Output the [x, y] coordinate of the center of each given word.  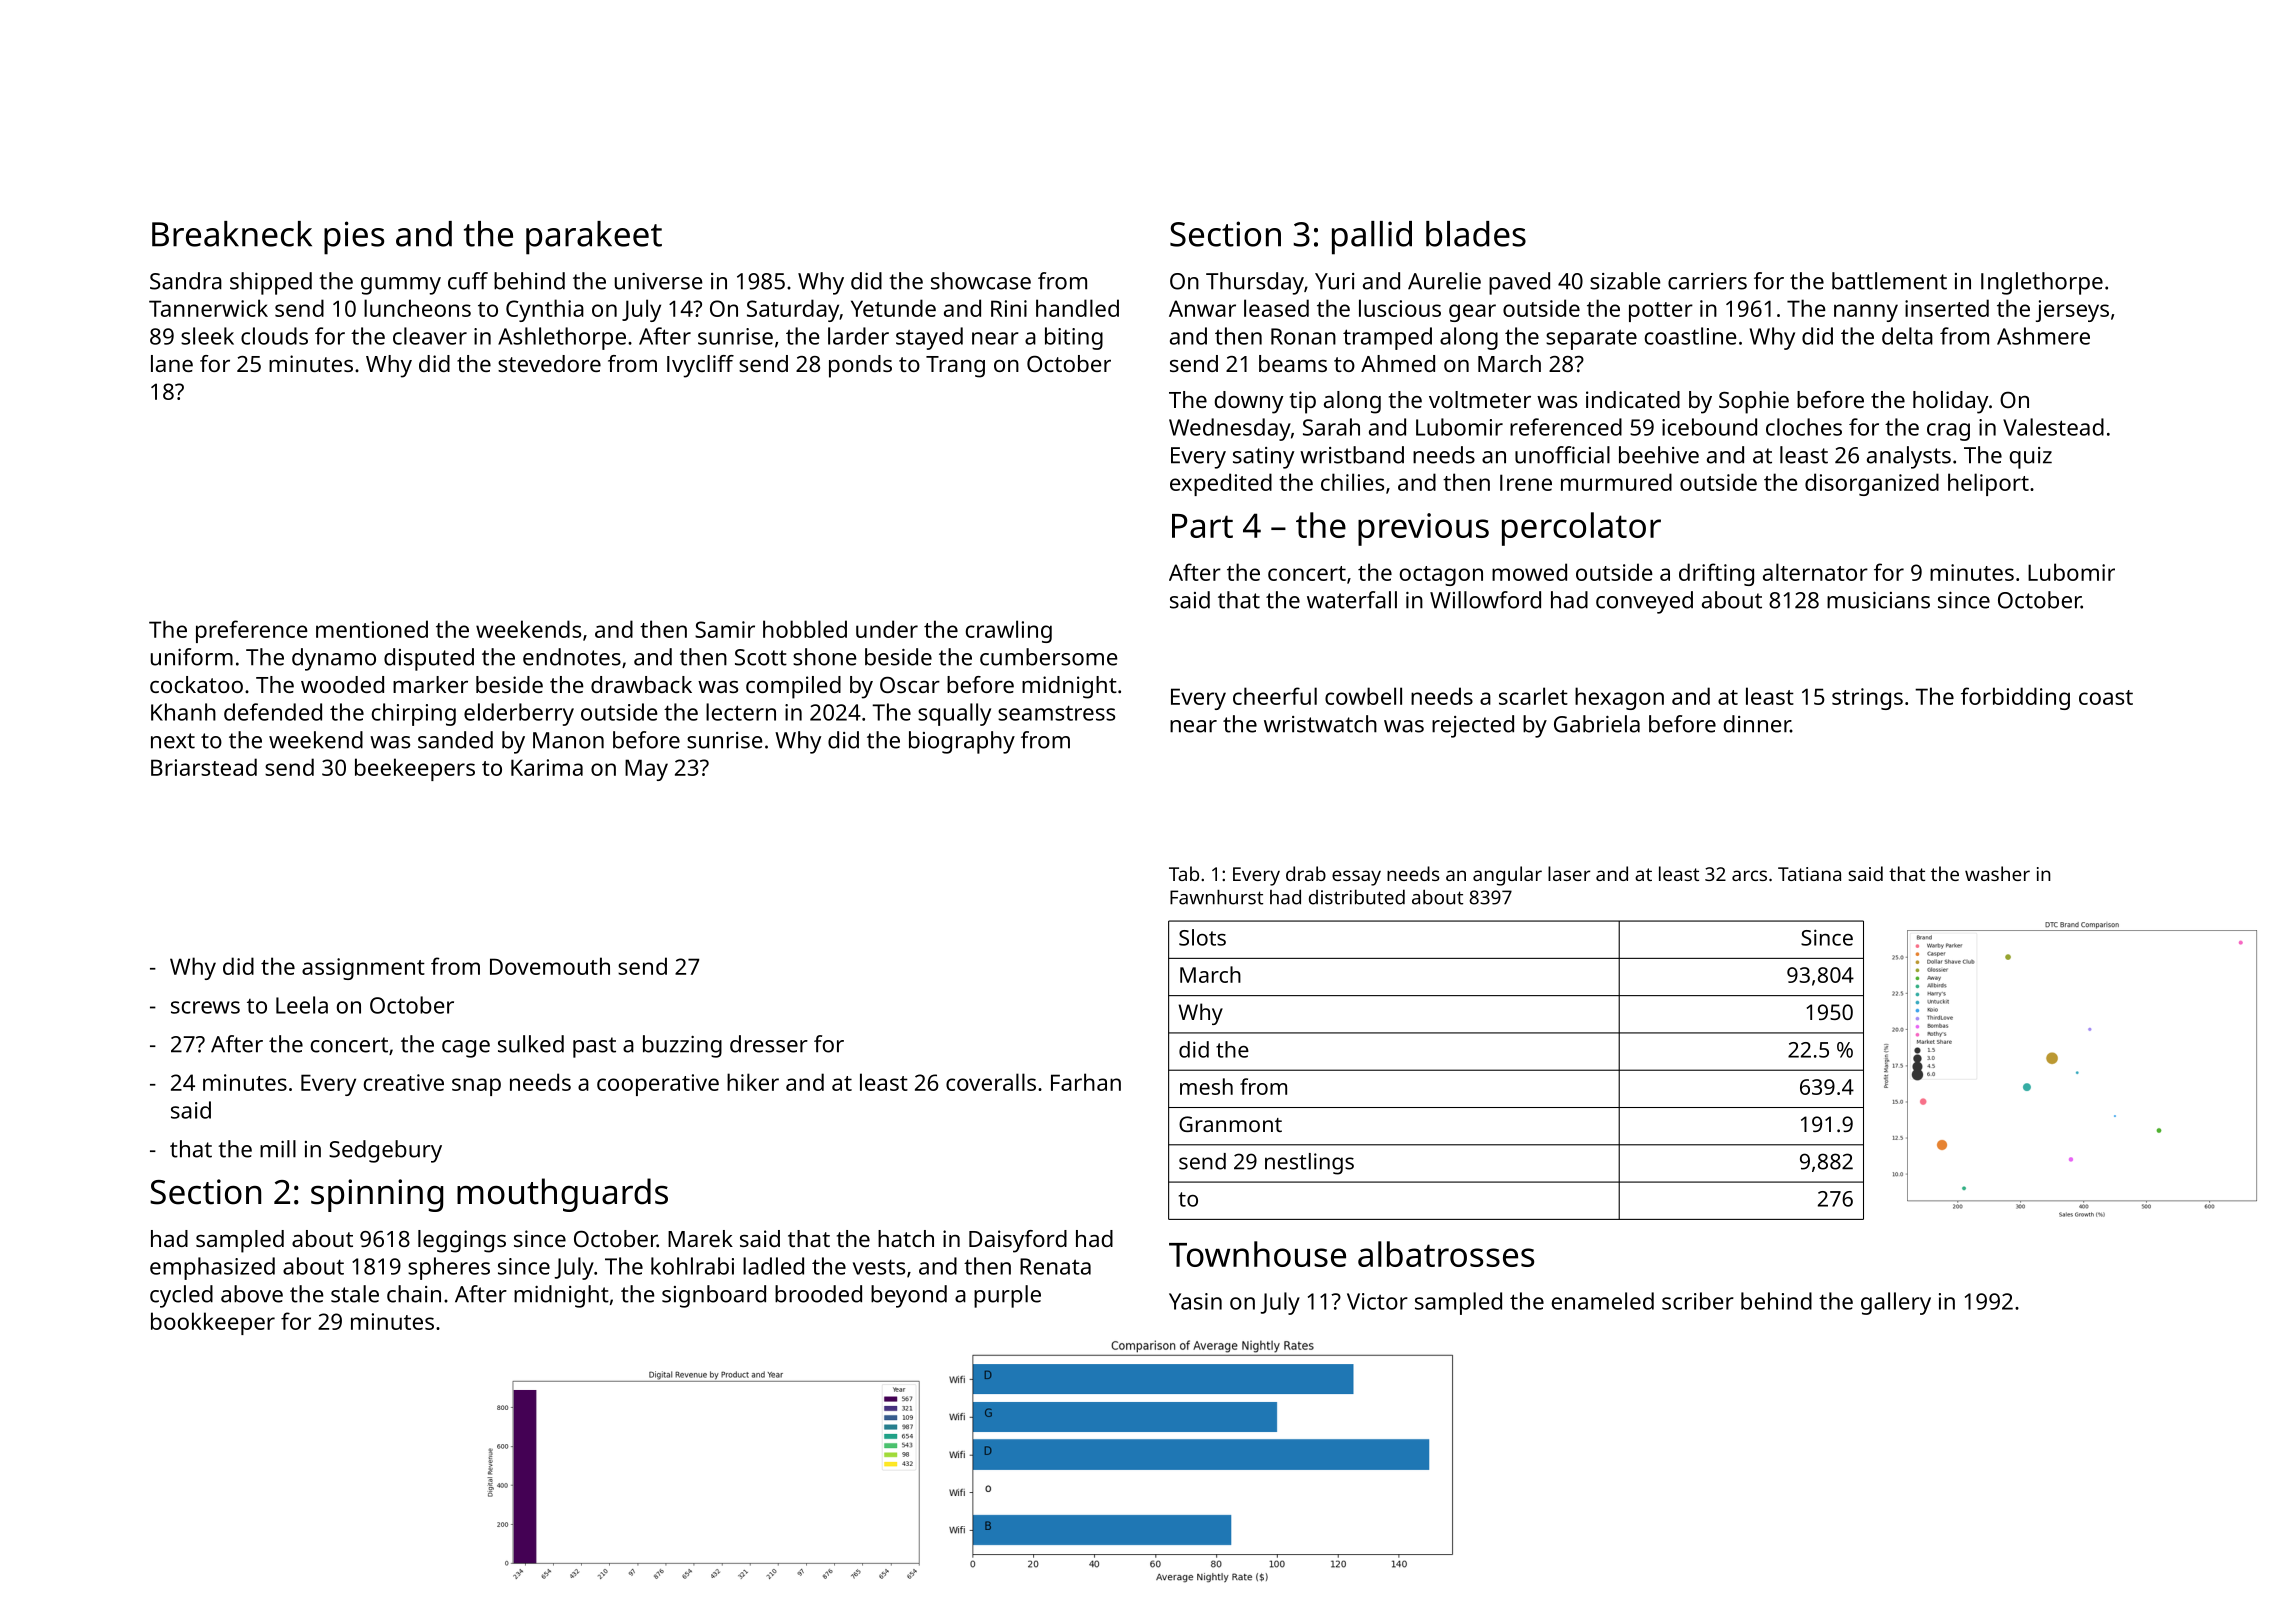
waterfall [1352, 600]
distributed [1357, 897]
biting [1074, 338]
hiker [753, 1082]
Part [1202, 526]
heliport [1988, 484]
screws [205, 1007]
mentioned [372, 629]
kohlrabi [692, 1266]
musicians [1878, 600]
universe [659, 281]
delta [1907, 336]
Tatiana [1809, 874]
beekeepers [415, 769]
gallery [1896, 1303]
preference [252, 631]
